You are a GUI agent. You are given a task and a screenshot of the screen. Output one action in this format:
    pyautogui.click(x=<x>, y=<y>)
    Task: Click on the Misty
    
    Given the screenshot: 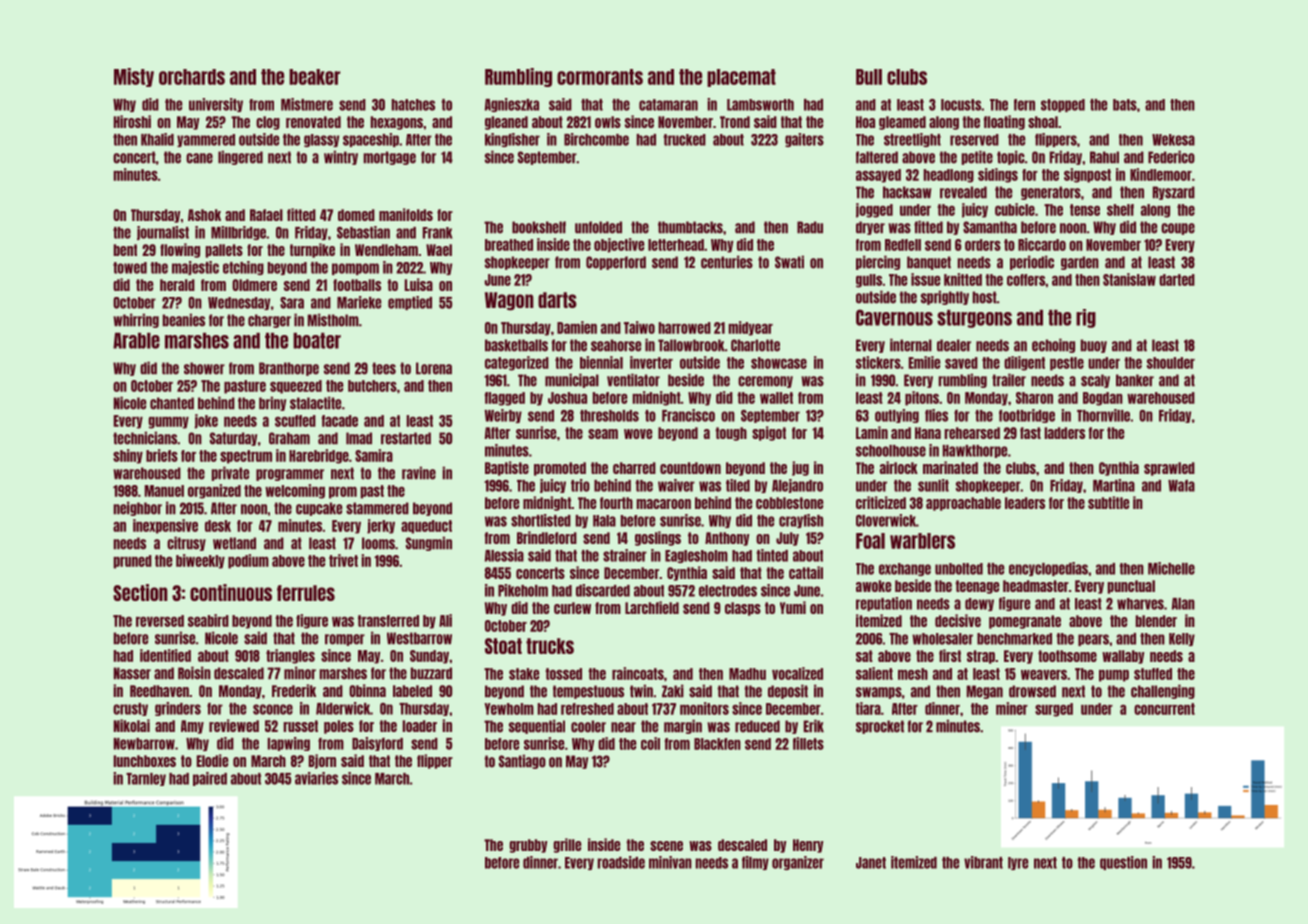 What is the action you would take?
    pyautogui.click(x=134, y=77)
